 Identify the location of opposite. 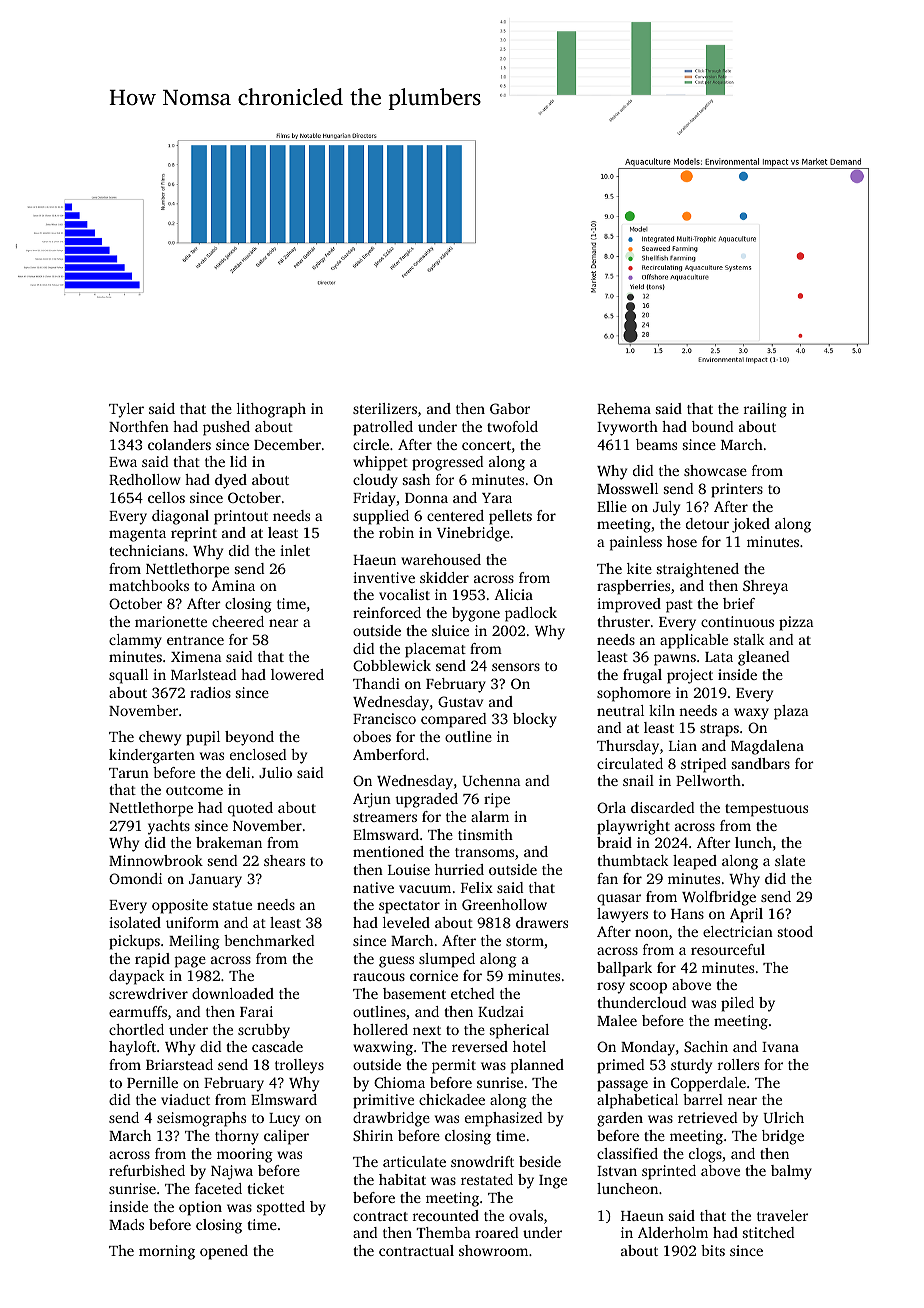
(180, 906).
